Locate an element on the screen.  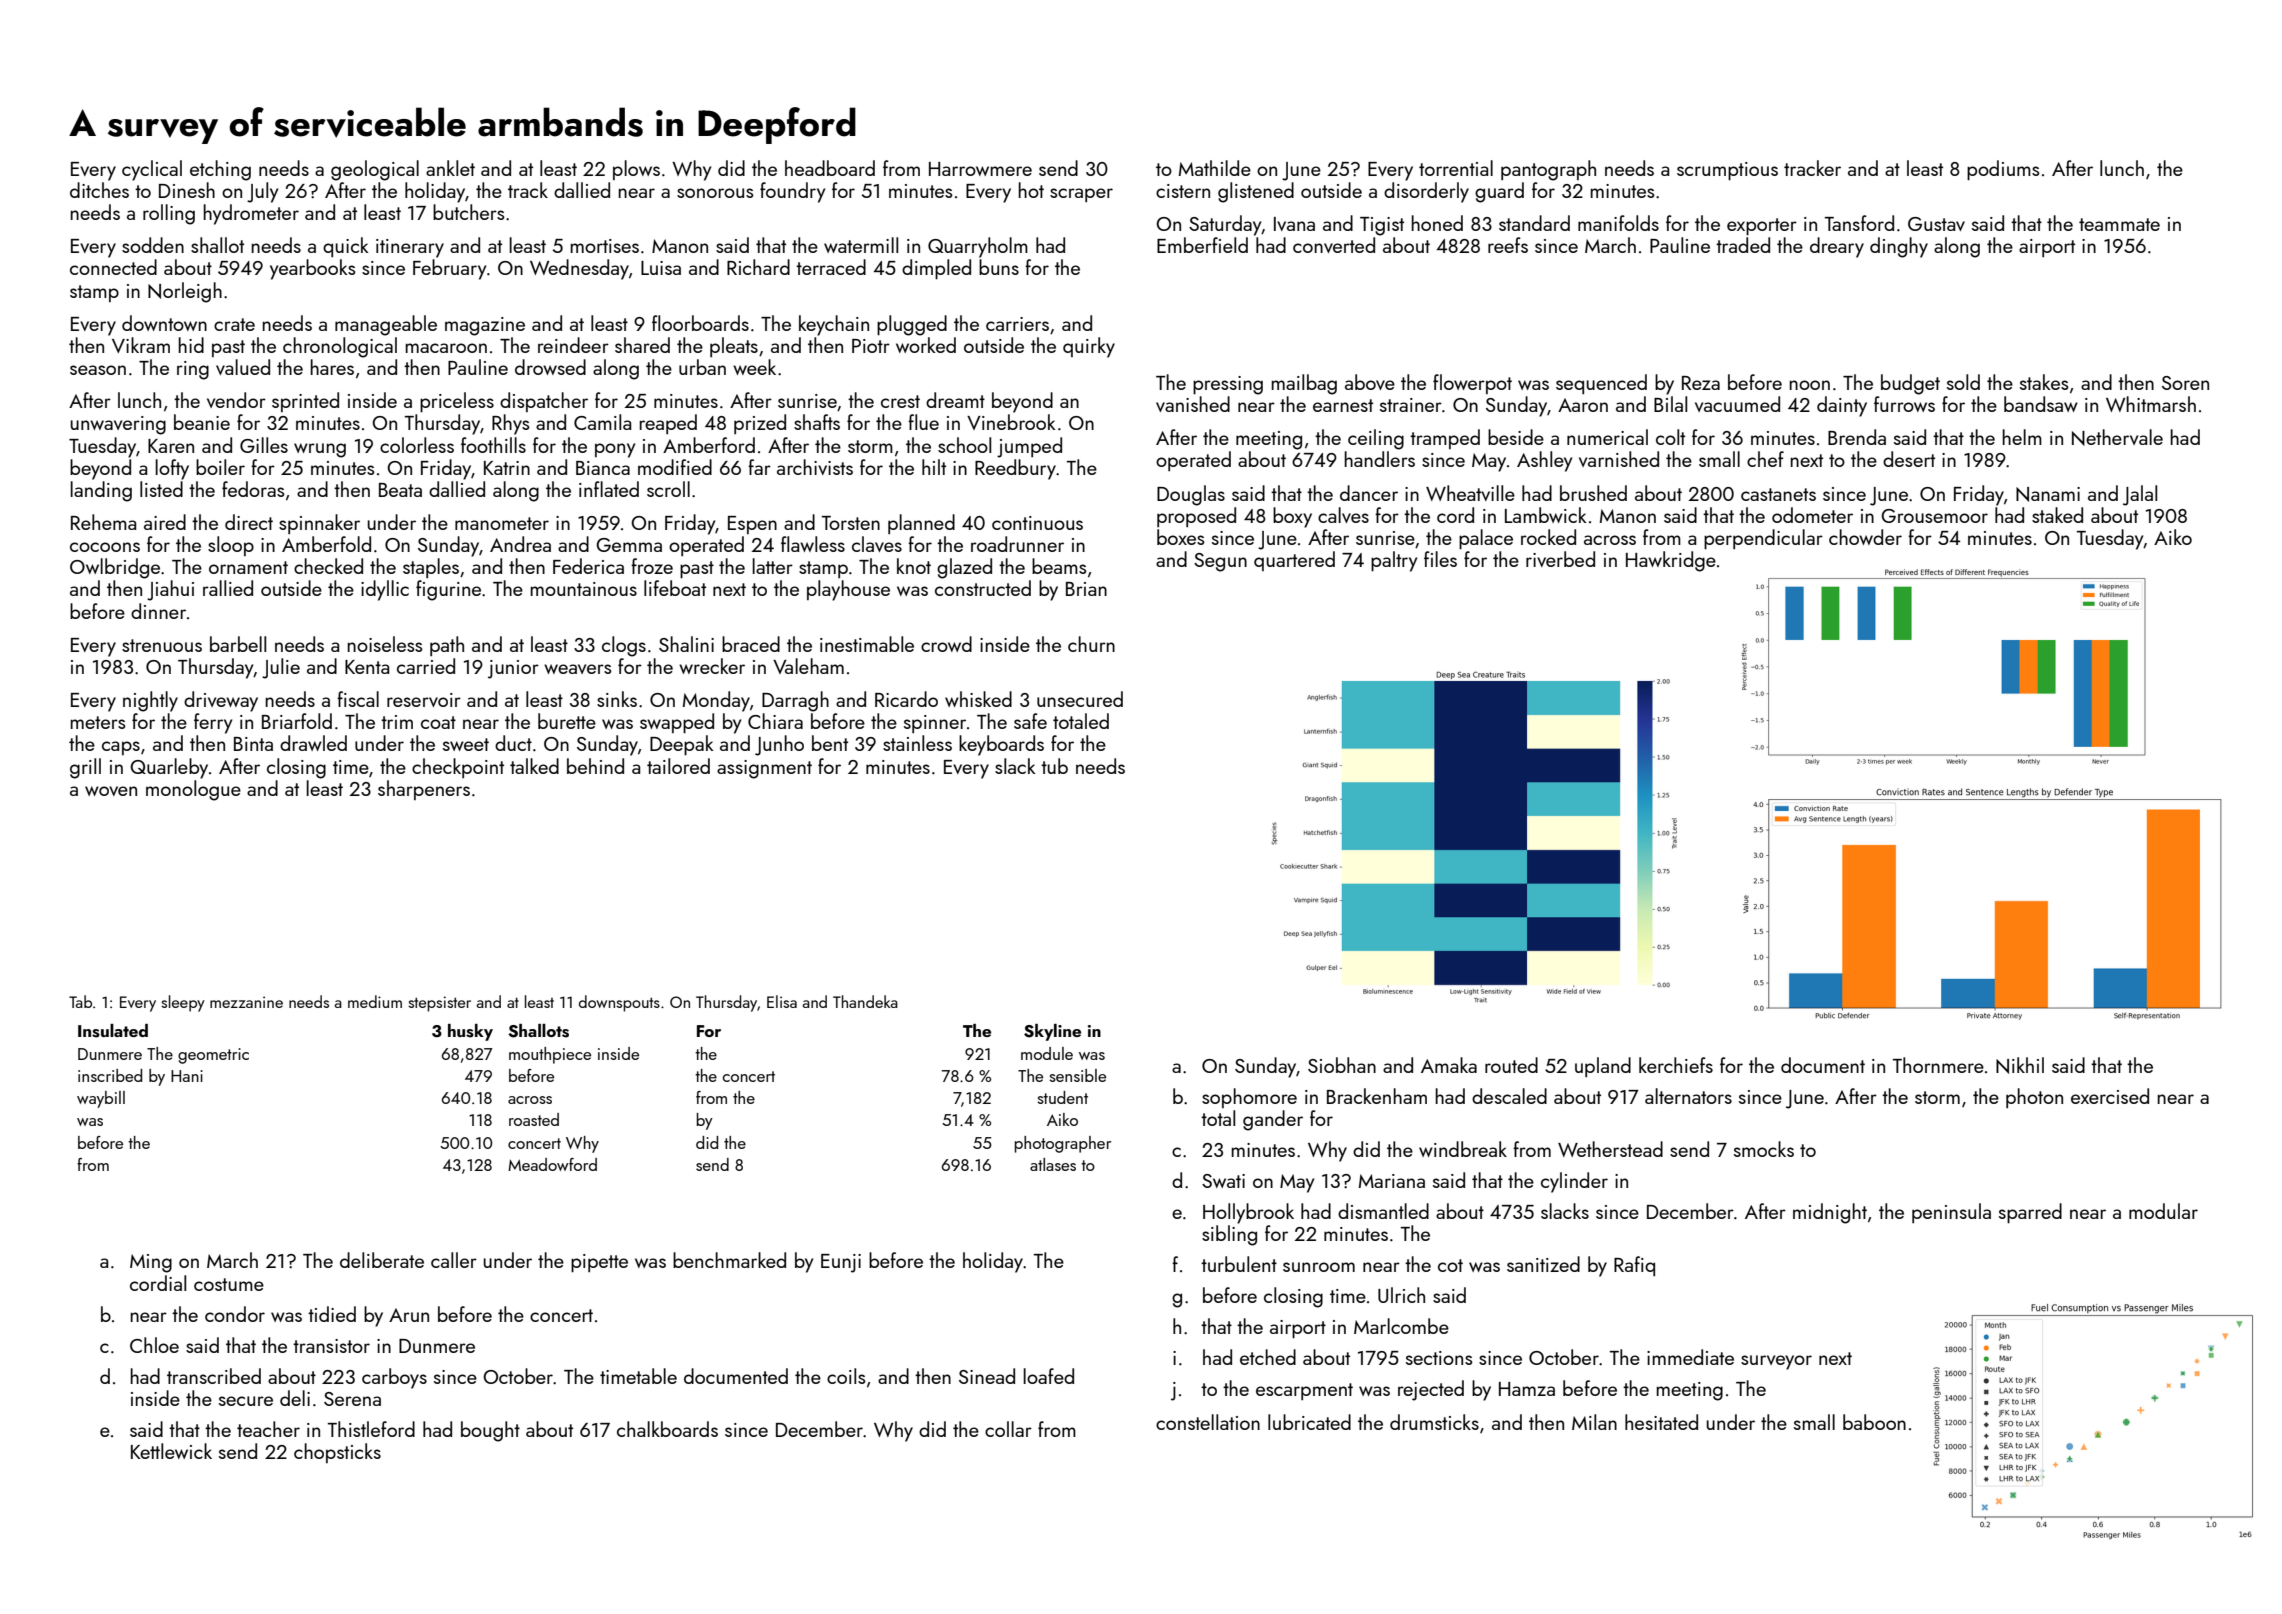
desert is located at coordinates (1909, 459).
